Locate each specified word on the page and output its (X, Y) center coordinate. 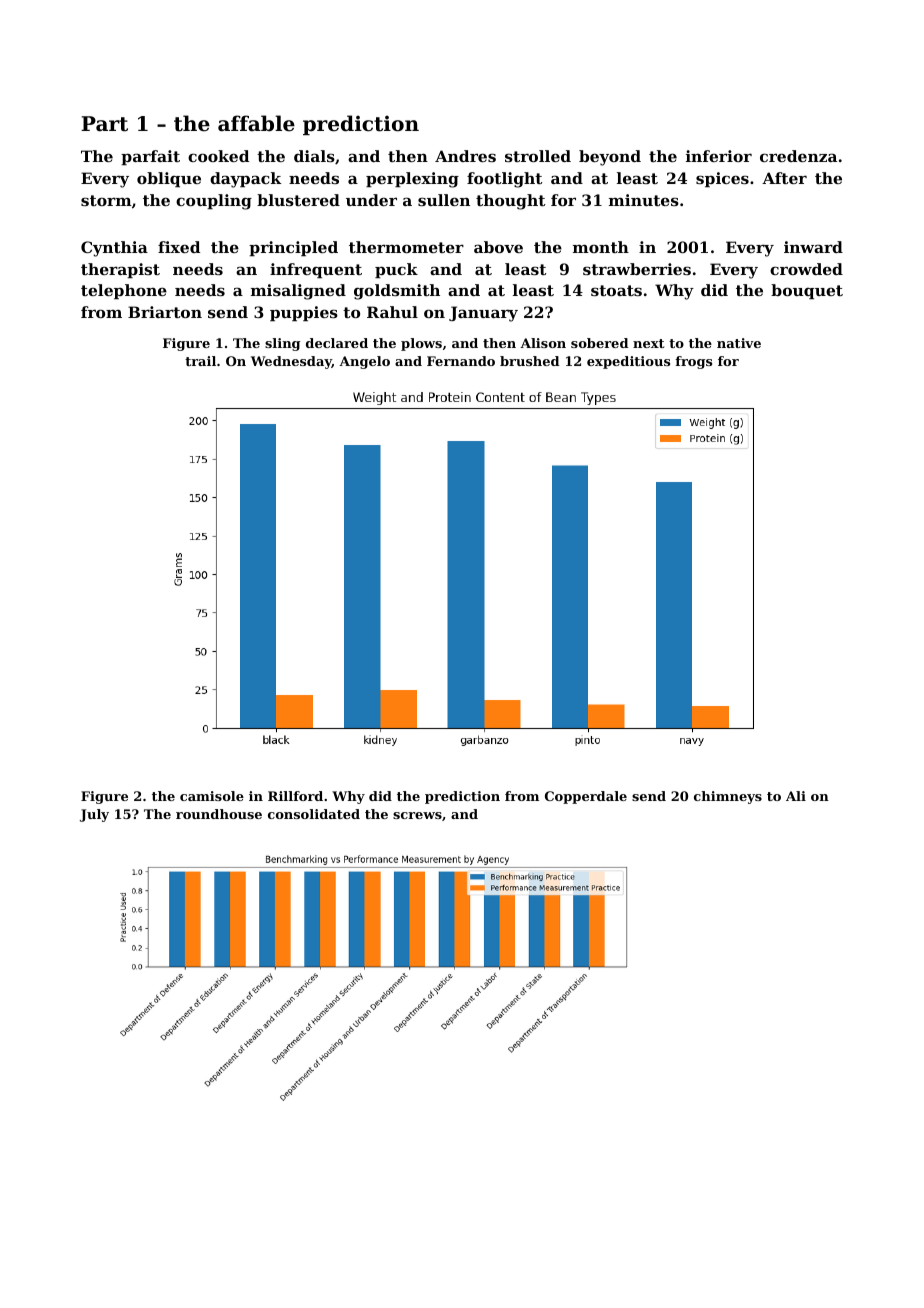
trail (200, 361)
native (739, 343)
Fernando (461, 361)
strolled (538, 156)
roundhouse (219, 814)
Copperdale (586, 797)
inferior (719, 156)
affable (256, 123)
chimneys (728, 797)
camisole (212, 796)
